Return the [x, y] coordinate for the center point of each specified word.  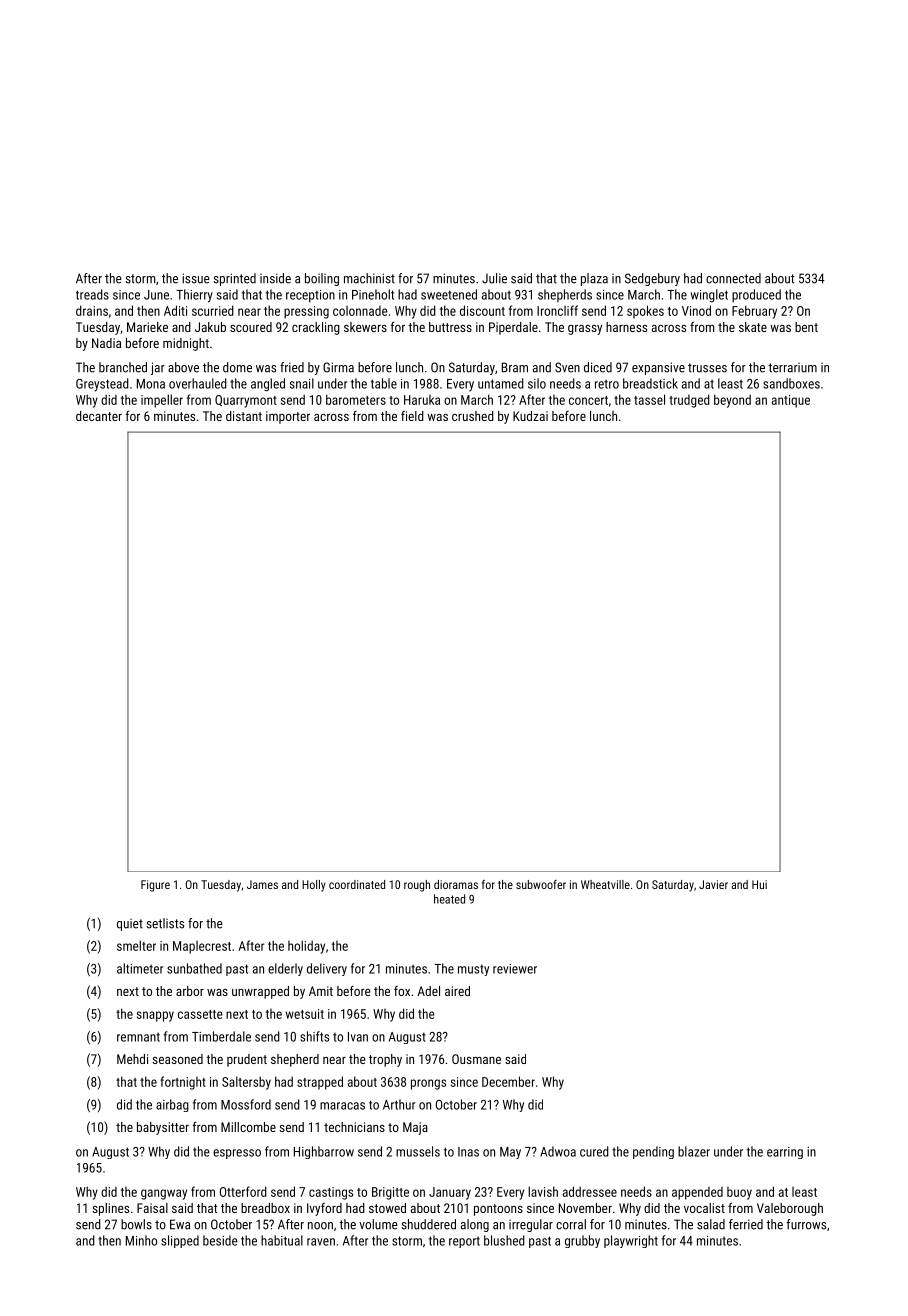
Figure [155, 886]
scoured [251, 327]
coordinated [357, 884]
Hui [759, 884]
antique [791, 401]
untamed [501, 383]
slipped [180, 1241]
